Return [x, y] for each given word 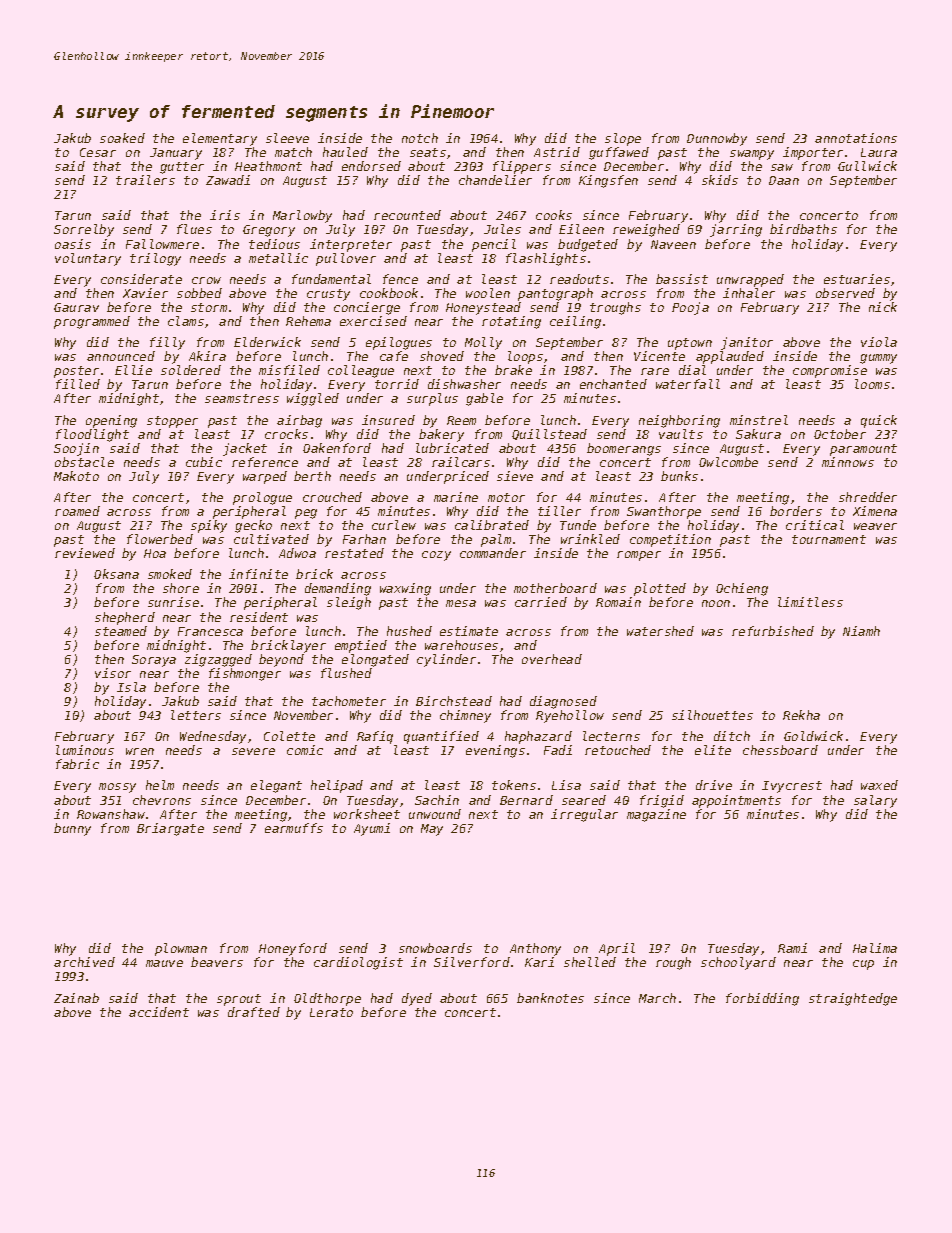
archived [84, 962]
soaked [122, 138]
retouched [618, 750]
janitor [747, 343]
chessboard [780, 750]
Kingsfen [608, 181]
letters [196, 715]
